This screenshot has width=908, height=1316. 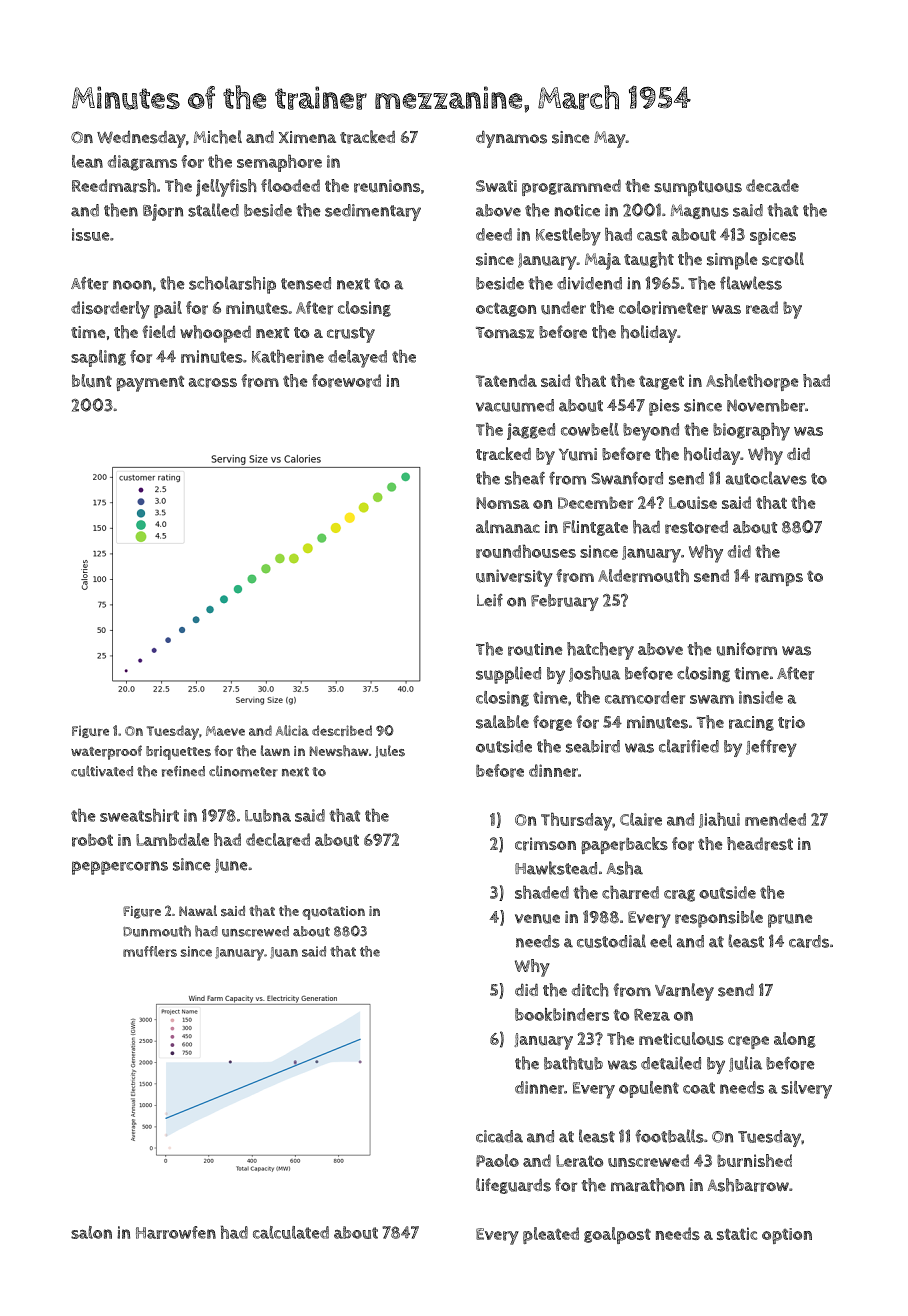 I want to click on cicada, so click(x=499, y=1136).
